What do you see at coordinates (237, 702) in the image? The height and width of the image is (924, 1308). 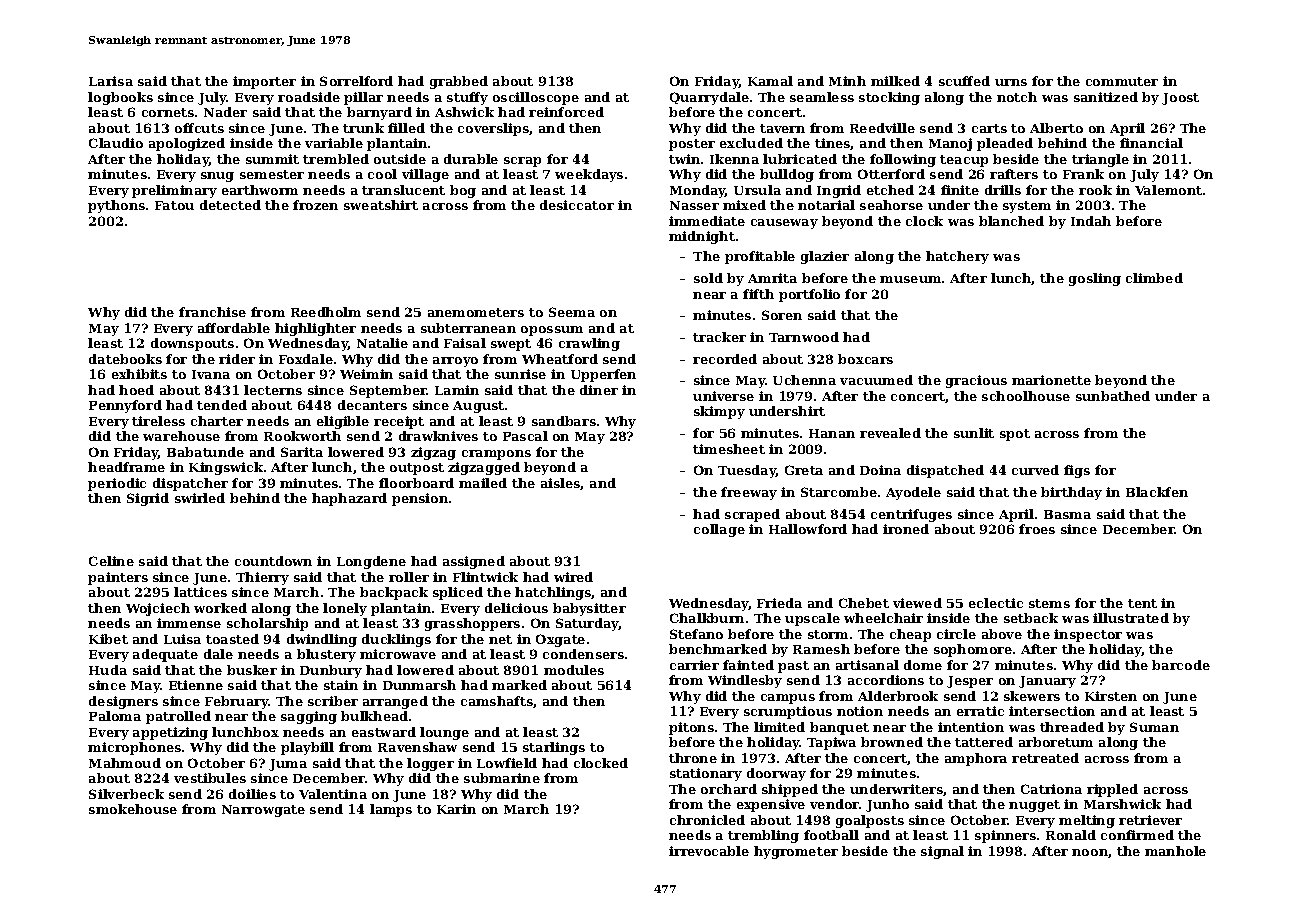 I see `February` at bounding box center [237, 702].
